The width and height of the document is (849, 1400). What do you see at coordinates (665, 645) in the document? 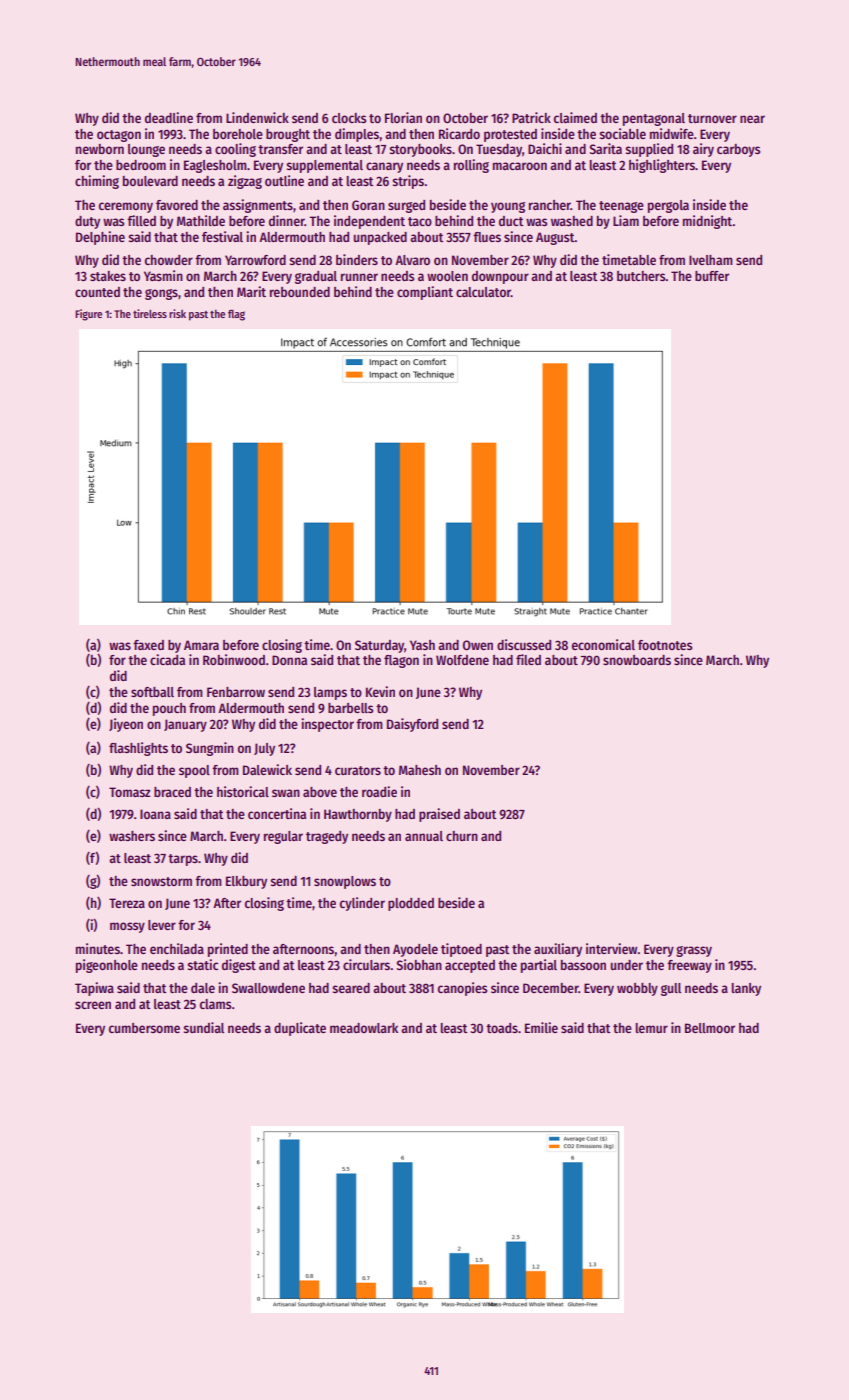
I see `footnotes` at bounding box center [665, 645].
